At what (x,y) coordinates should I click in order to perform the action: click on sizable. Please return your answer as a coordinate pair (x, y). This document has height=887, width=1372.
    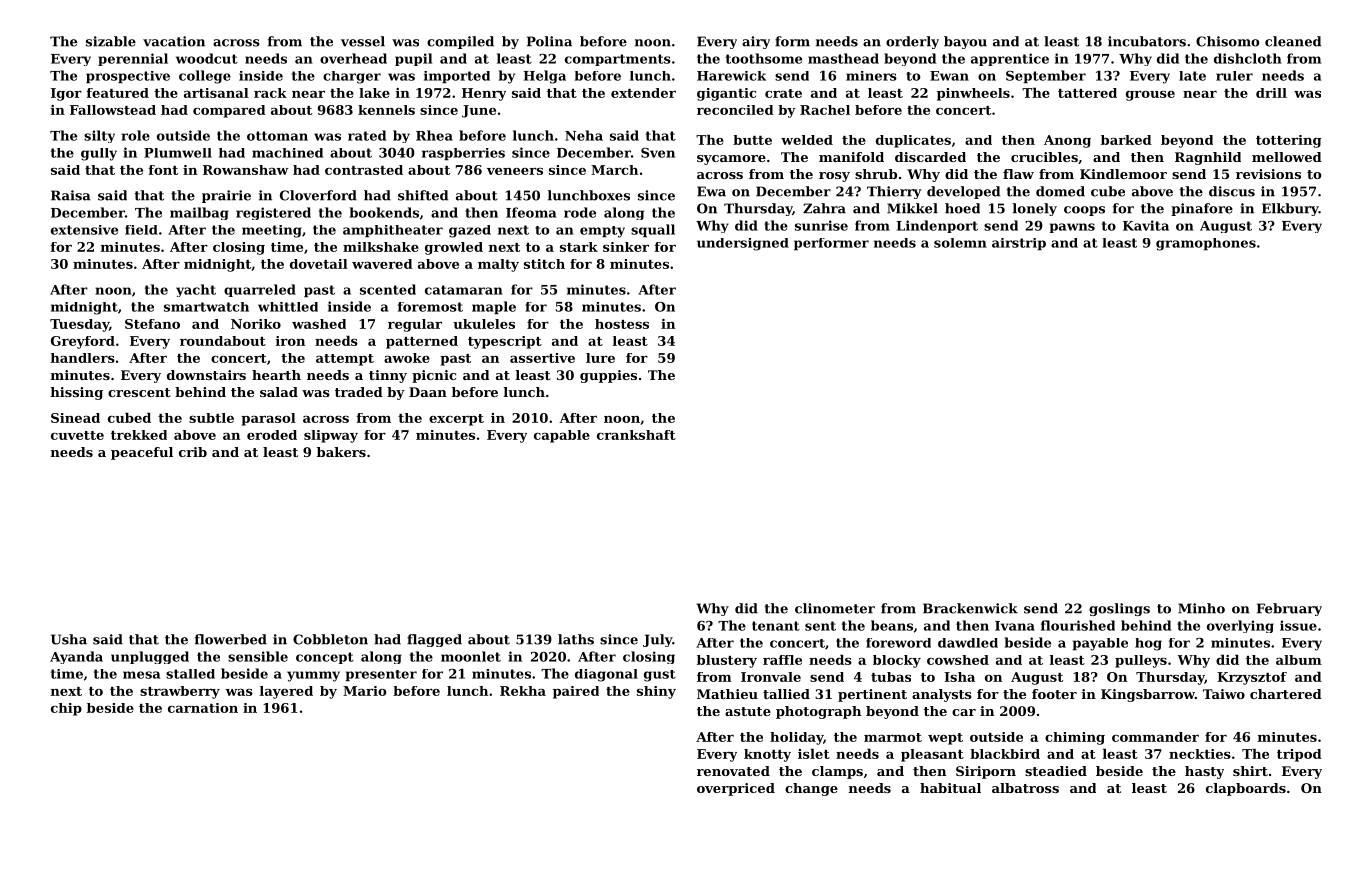
    Looking at the image, I should click on (111, 41).
